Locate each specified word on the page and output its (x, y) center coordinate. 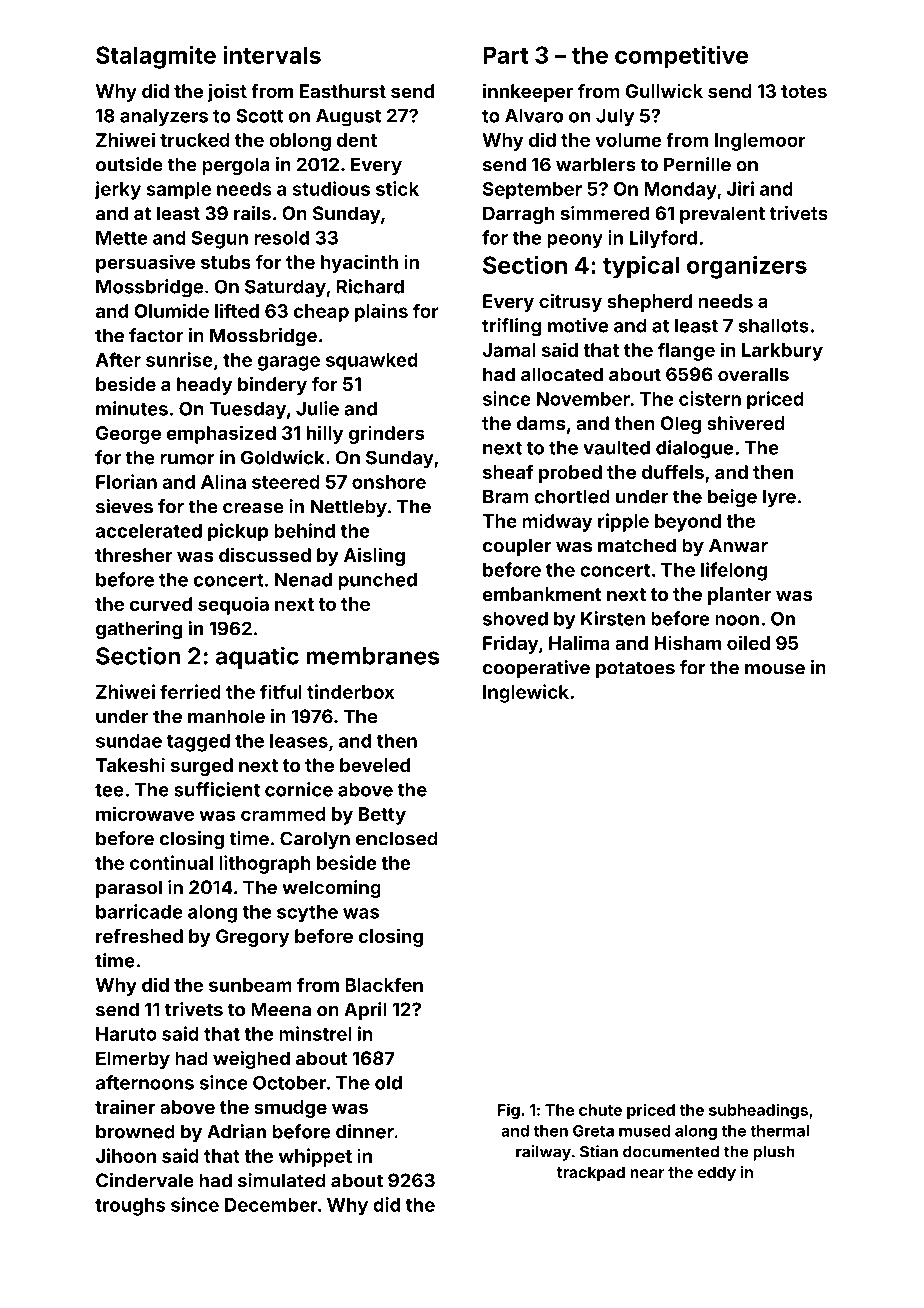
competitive (681, 57)
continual (171, 862)
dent (357, 140)
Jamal (509, 350)
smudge (290, 1109)
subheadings (758, 1111)
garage (289, 363)
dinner (365, 1131)
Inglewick (526, 693)
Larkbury (782, 352)
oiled (748, 642)
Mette (122, 238)
